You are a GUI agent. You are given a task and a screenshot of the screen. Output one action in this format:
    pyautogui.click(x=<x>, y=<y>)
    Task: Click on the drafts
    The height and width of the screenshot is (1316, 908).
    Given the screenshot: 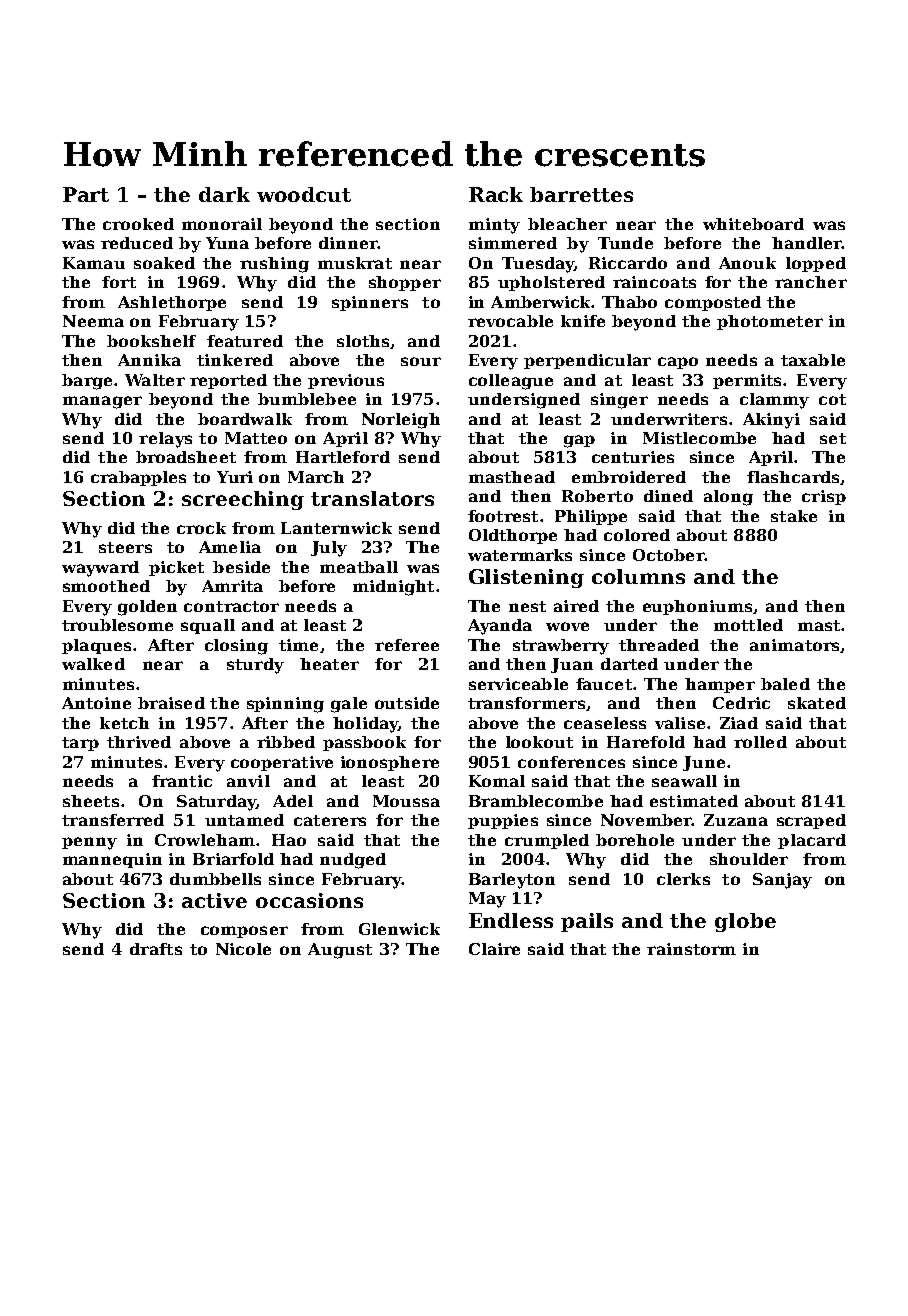 What is the action you would take?
    pyautogui.click(x=156, y=949)
